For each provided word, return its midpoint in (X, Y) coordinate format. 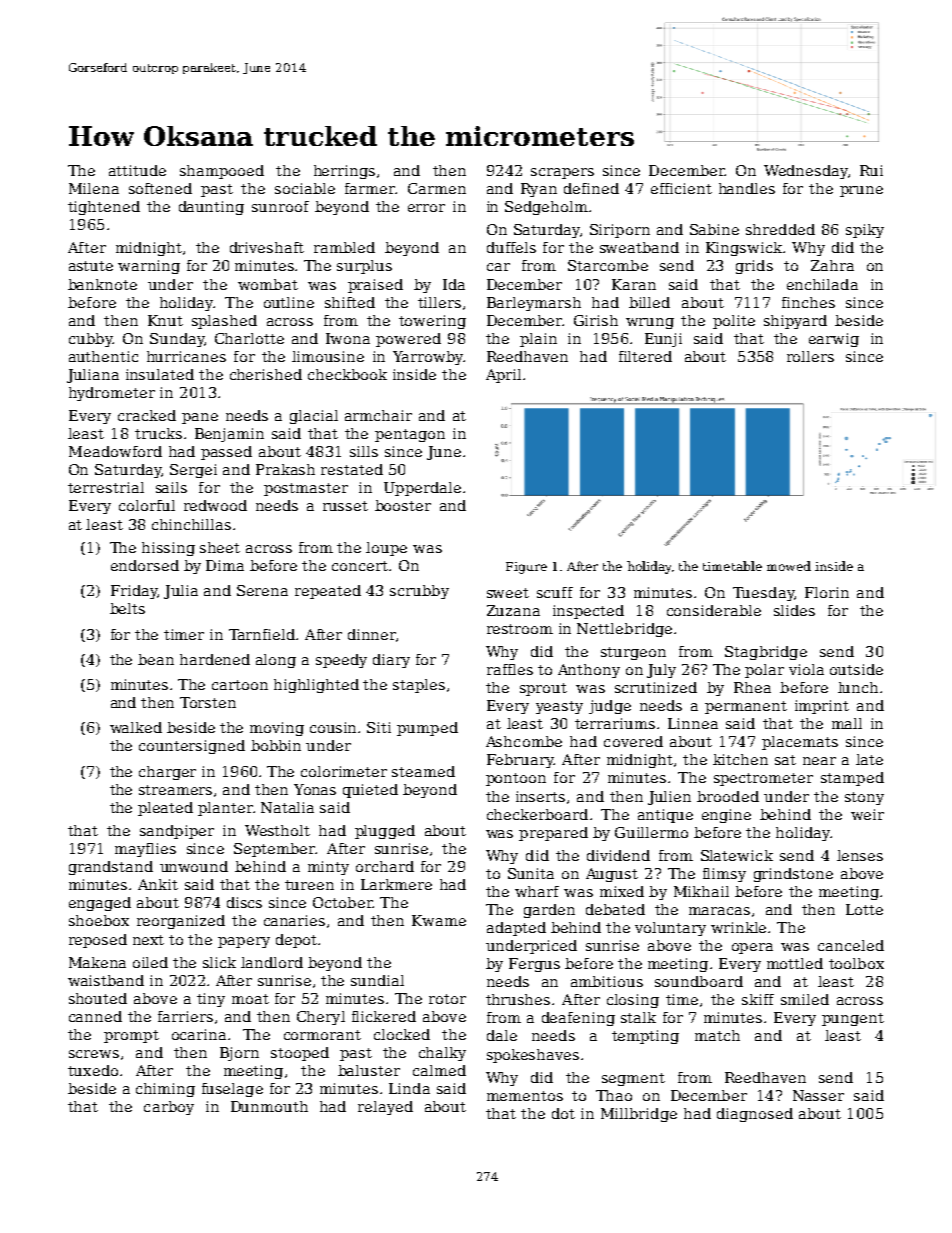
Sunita (531, 873)
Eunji (663, 340)
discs (244, 902)
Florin (827, 592)
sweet (508, 593)
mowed (789, 566)
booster (403, 505)
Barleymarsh (534, 304)
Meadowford (115, 451)
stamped (852, 779)
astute (91, 266)
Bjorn (239, 1054)
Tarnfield (262, 634)
